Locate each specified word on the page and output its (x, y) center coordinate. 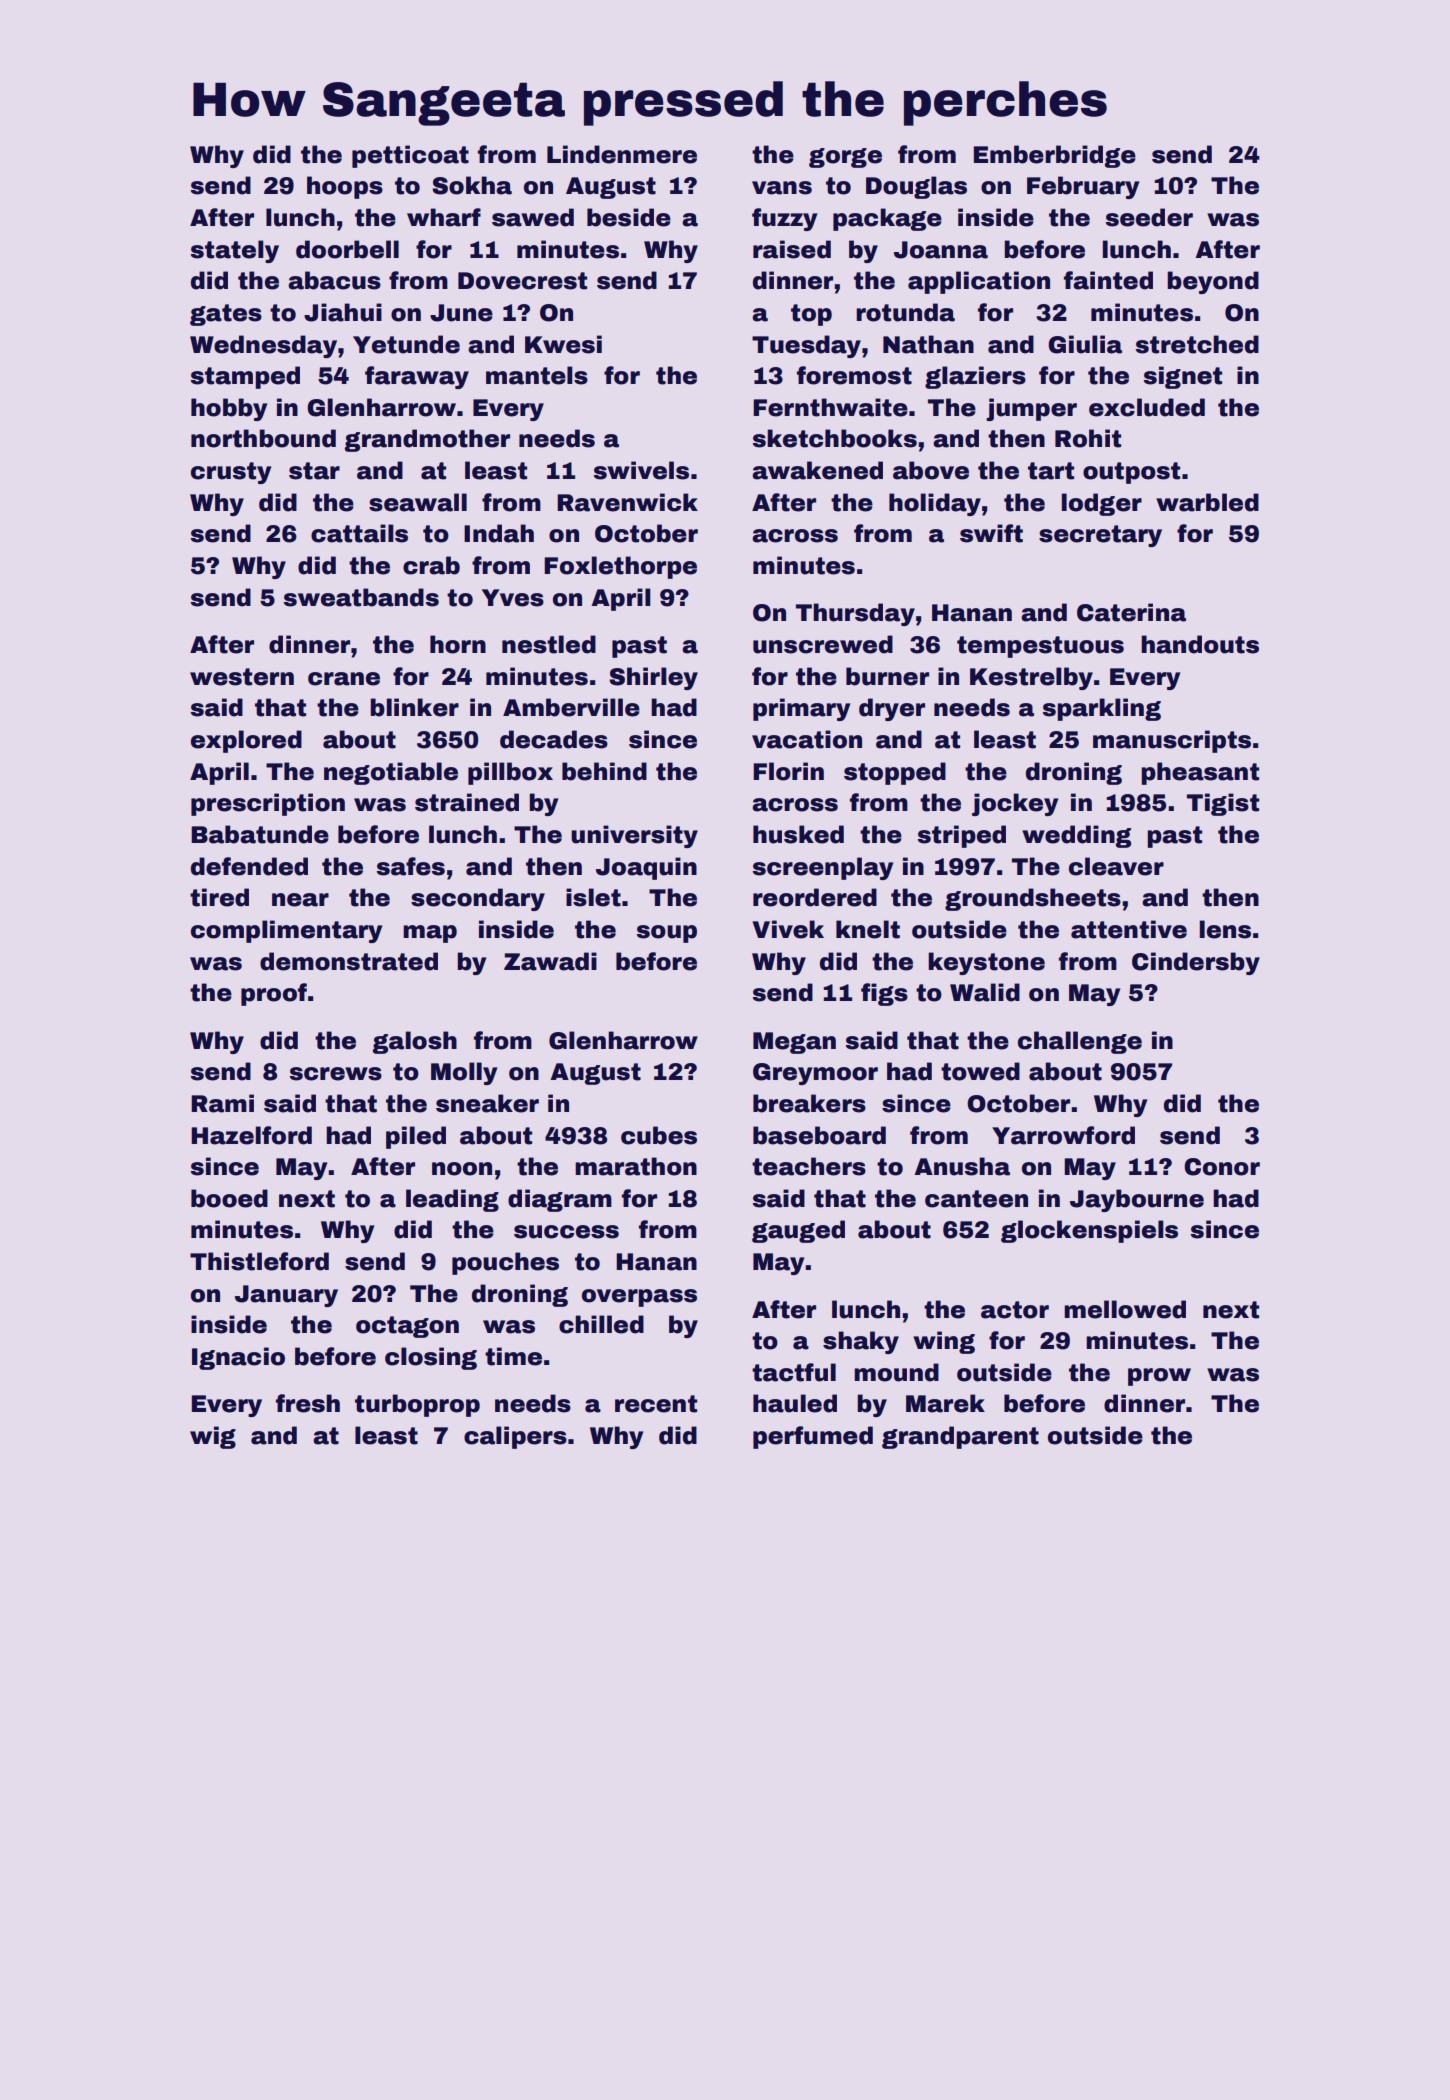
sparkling (1102, 709)
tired (219, 897)
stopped (895, 773)
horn (458, 644)
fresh (308, 1403)
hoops (345, 187)
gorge (845, 158)
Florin (788, 771)
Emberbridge (1055, 156)
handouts (1200, 644)
